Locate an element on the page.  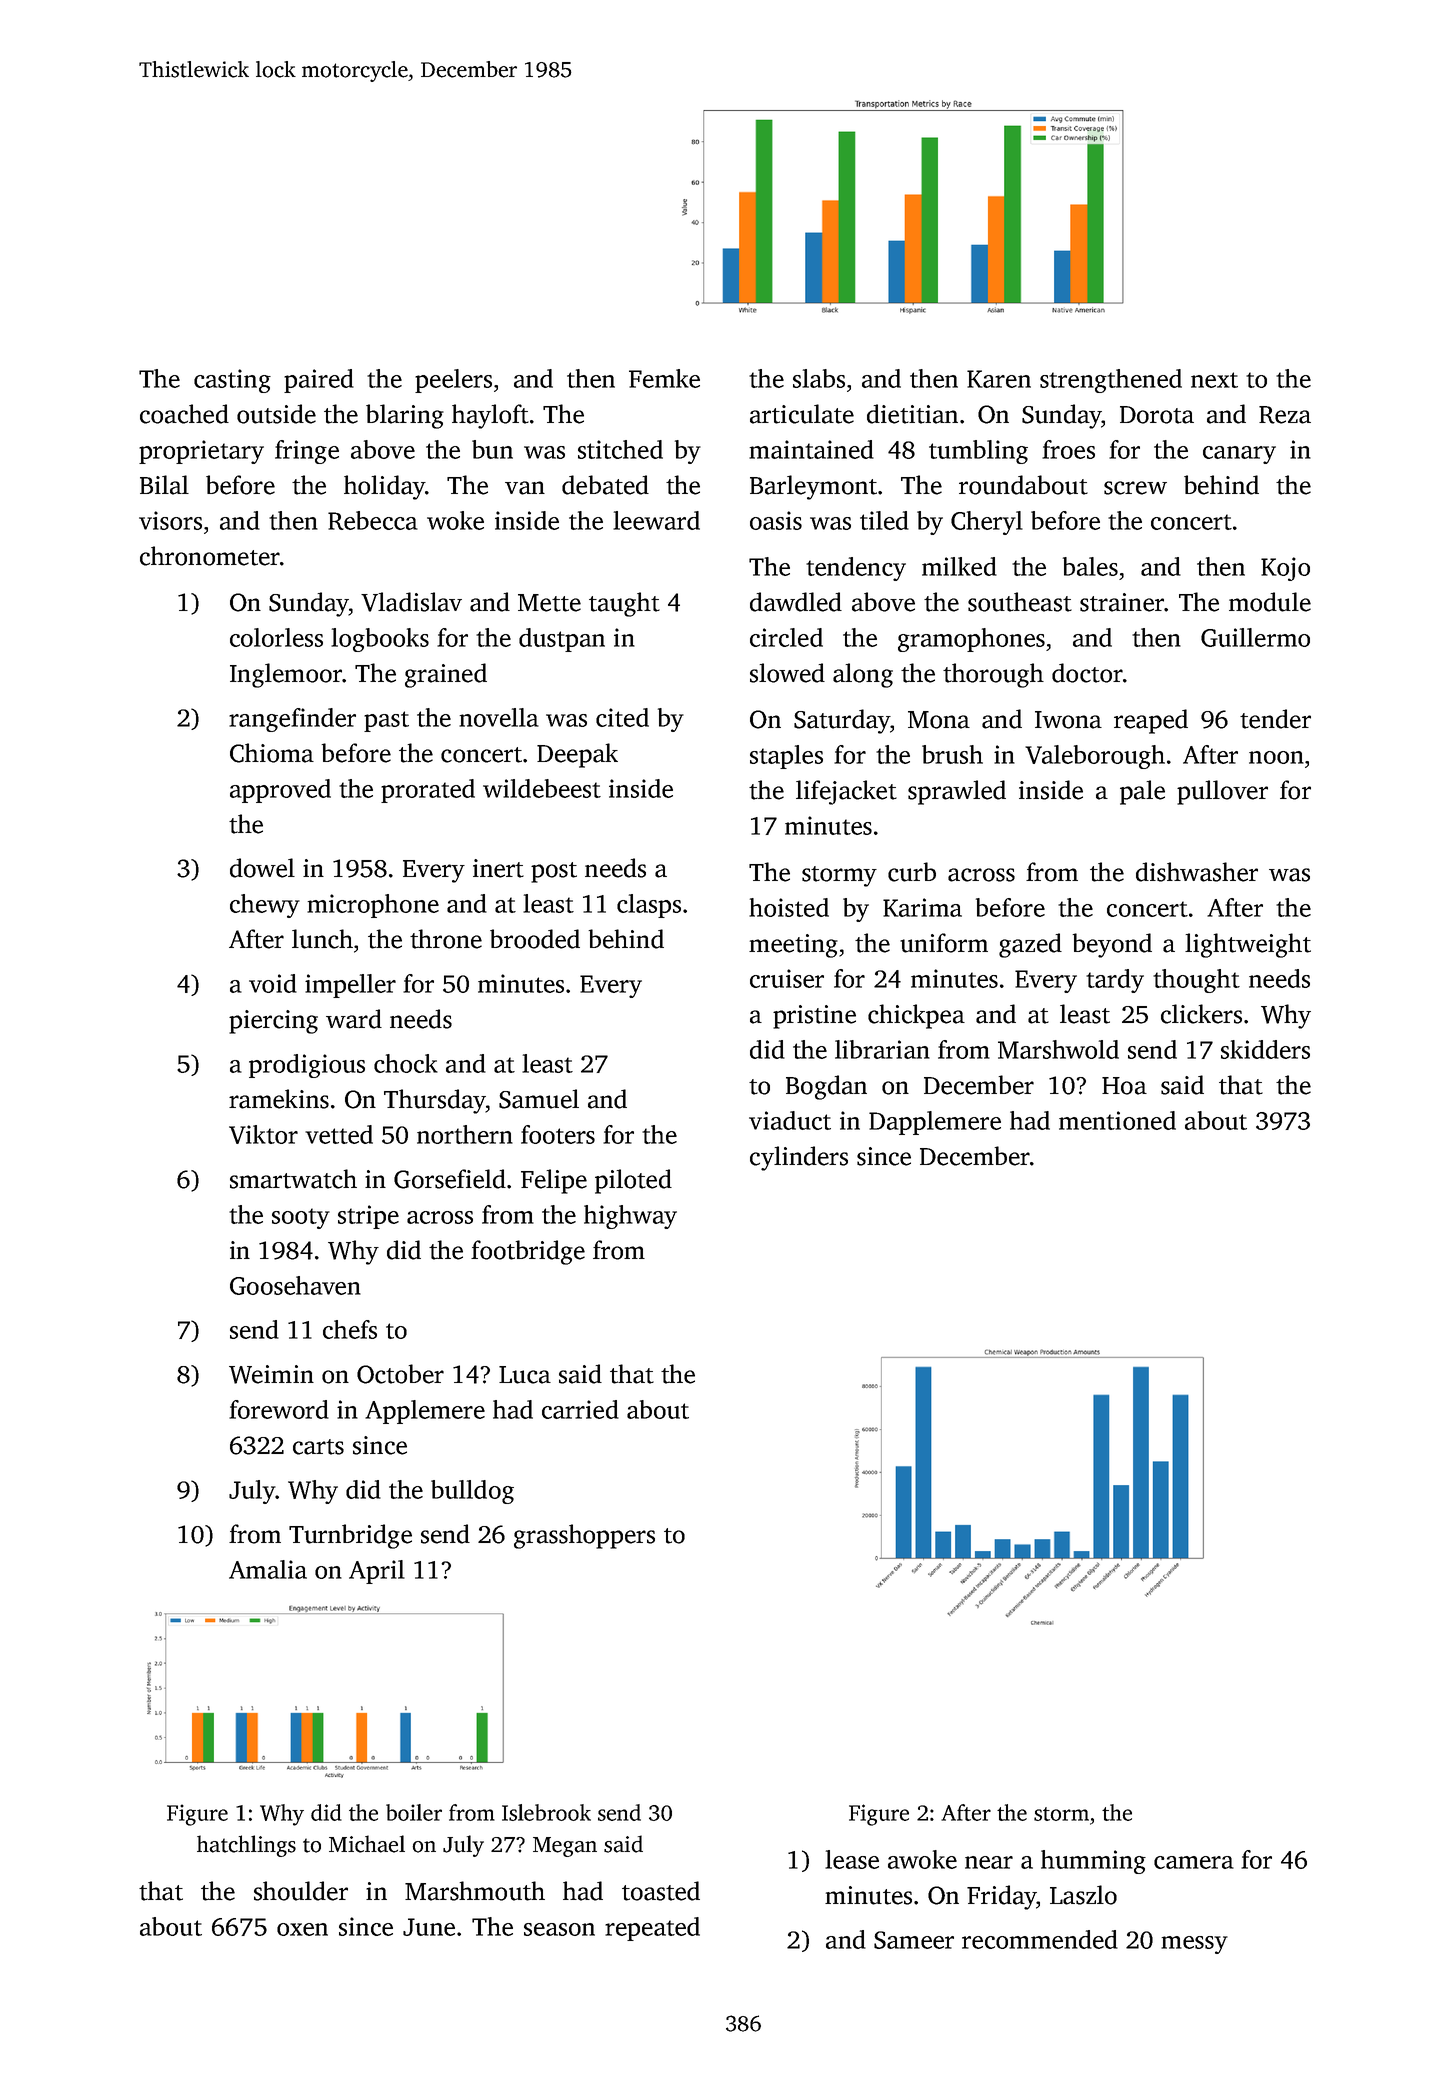
cylinders is located at coordinates (799, 1158).
